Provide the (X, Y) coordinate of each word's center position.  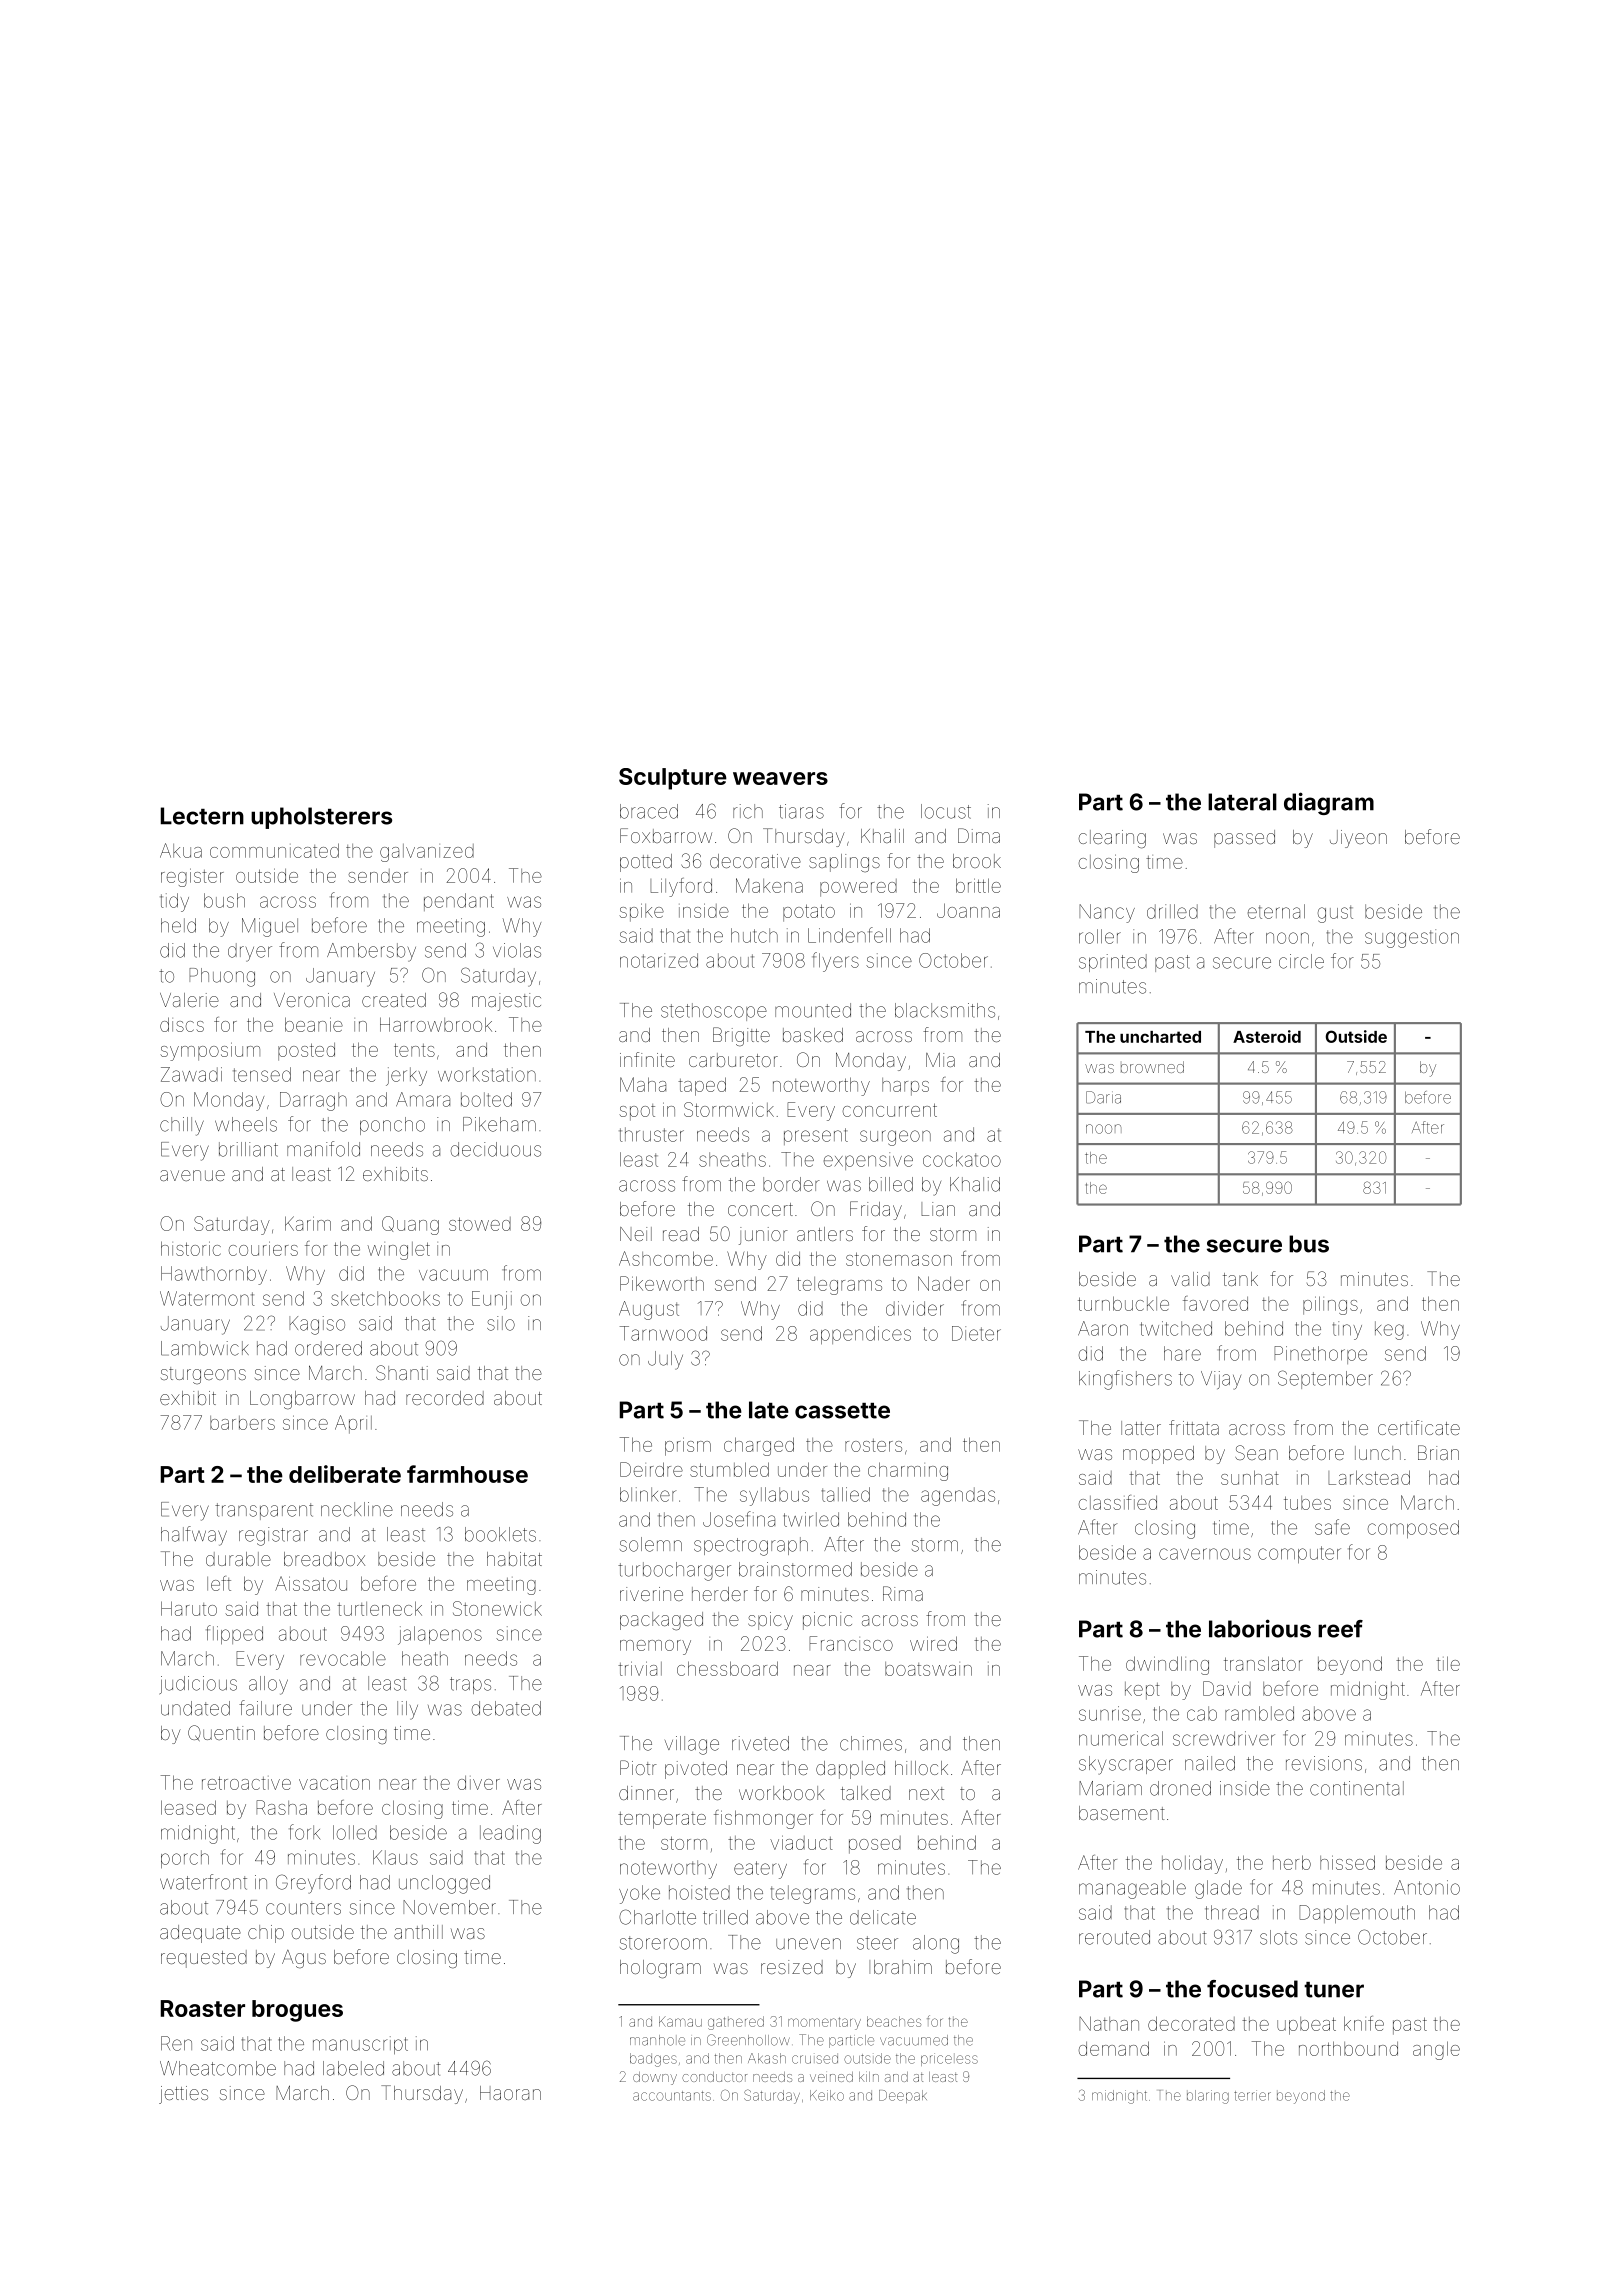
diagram (1329, 803)
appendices (860, 1335)
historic (191, 1248)
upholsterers (321, 818)
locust (946, 811)
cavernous (1205, 1554)
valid (1190, 1279)
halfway (194, 1536)
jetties (183, 2095)
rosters (873, 1445)
